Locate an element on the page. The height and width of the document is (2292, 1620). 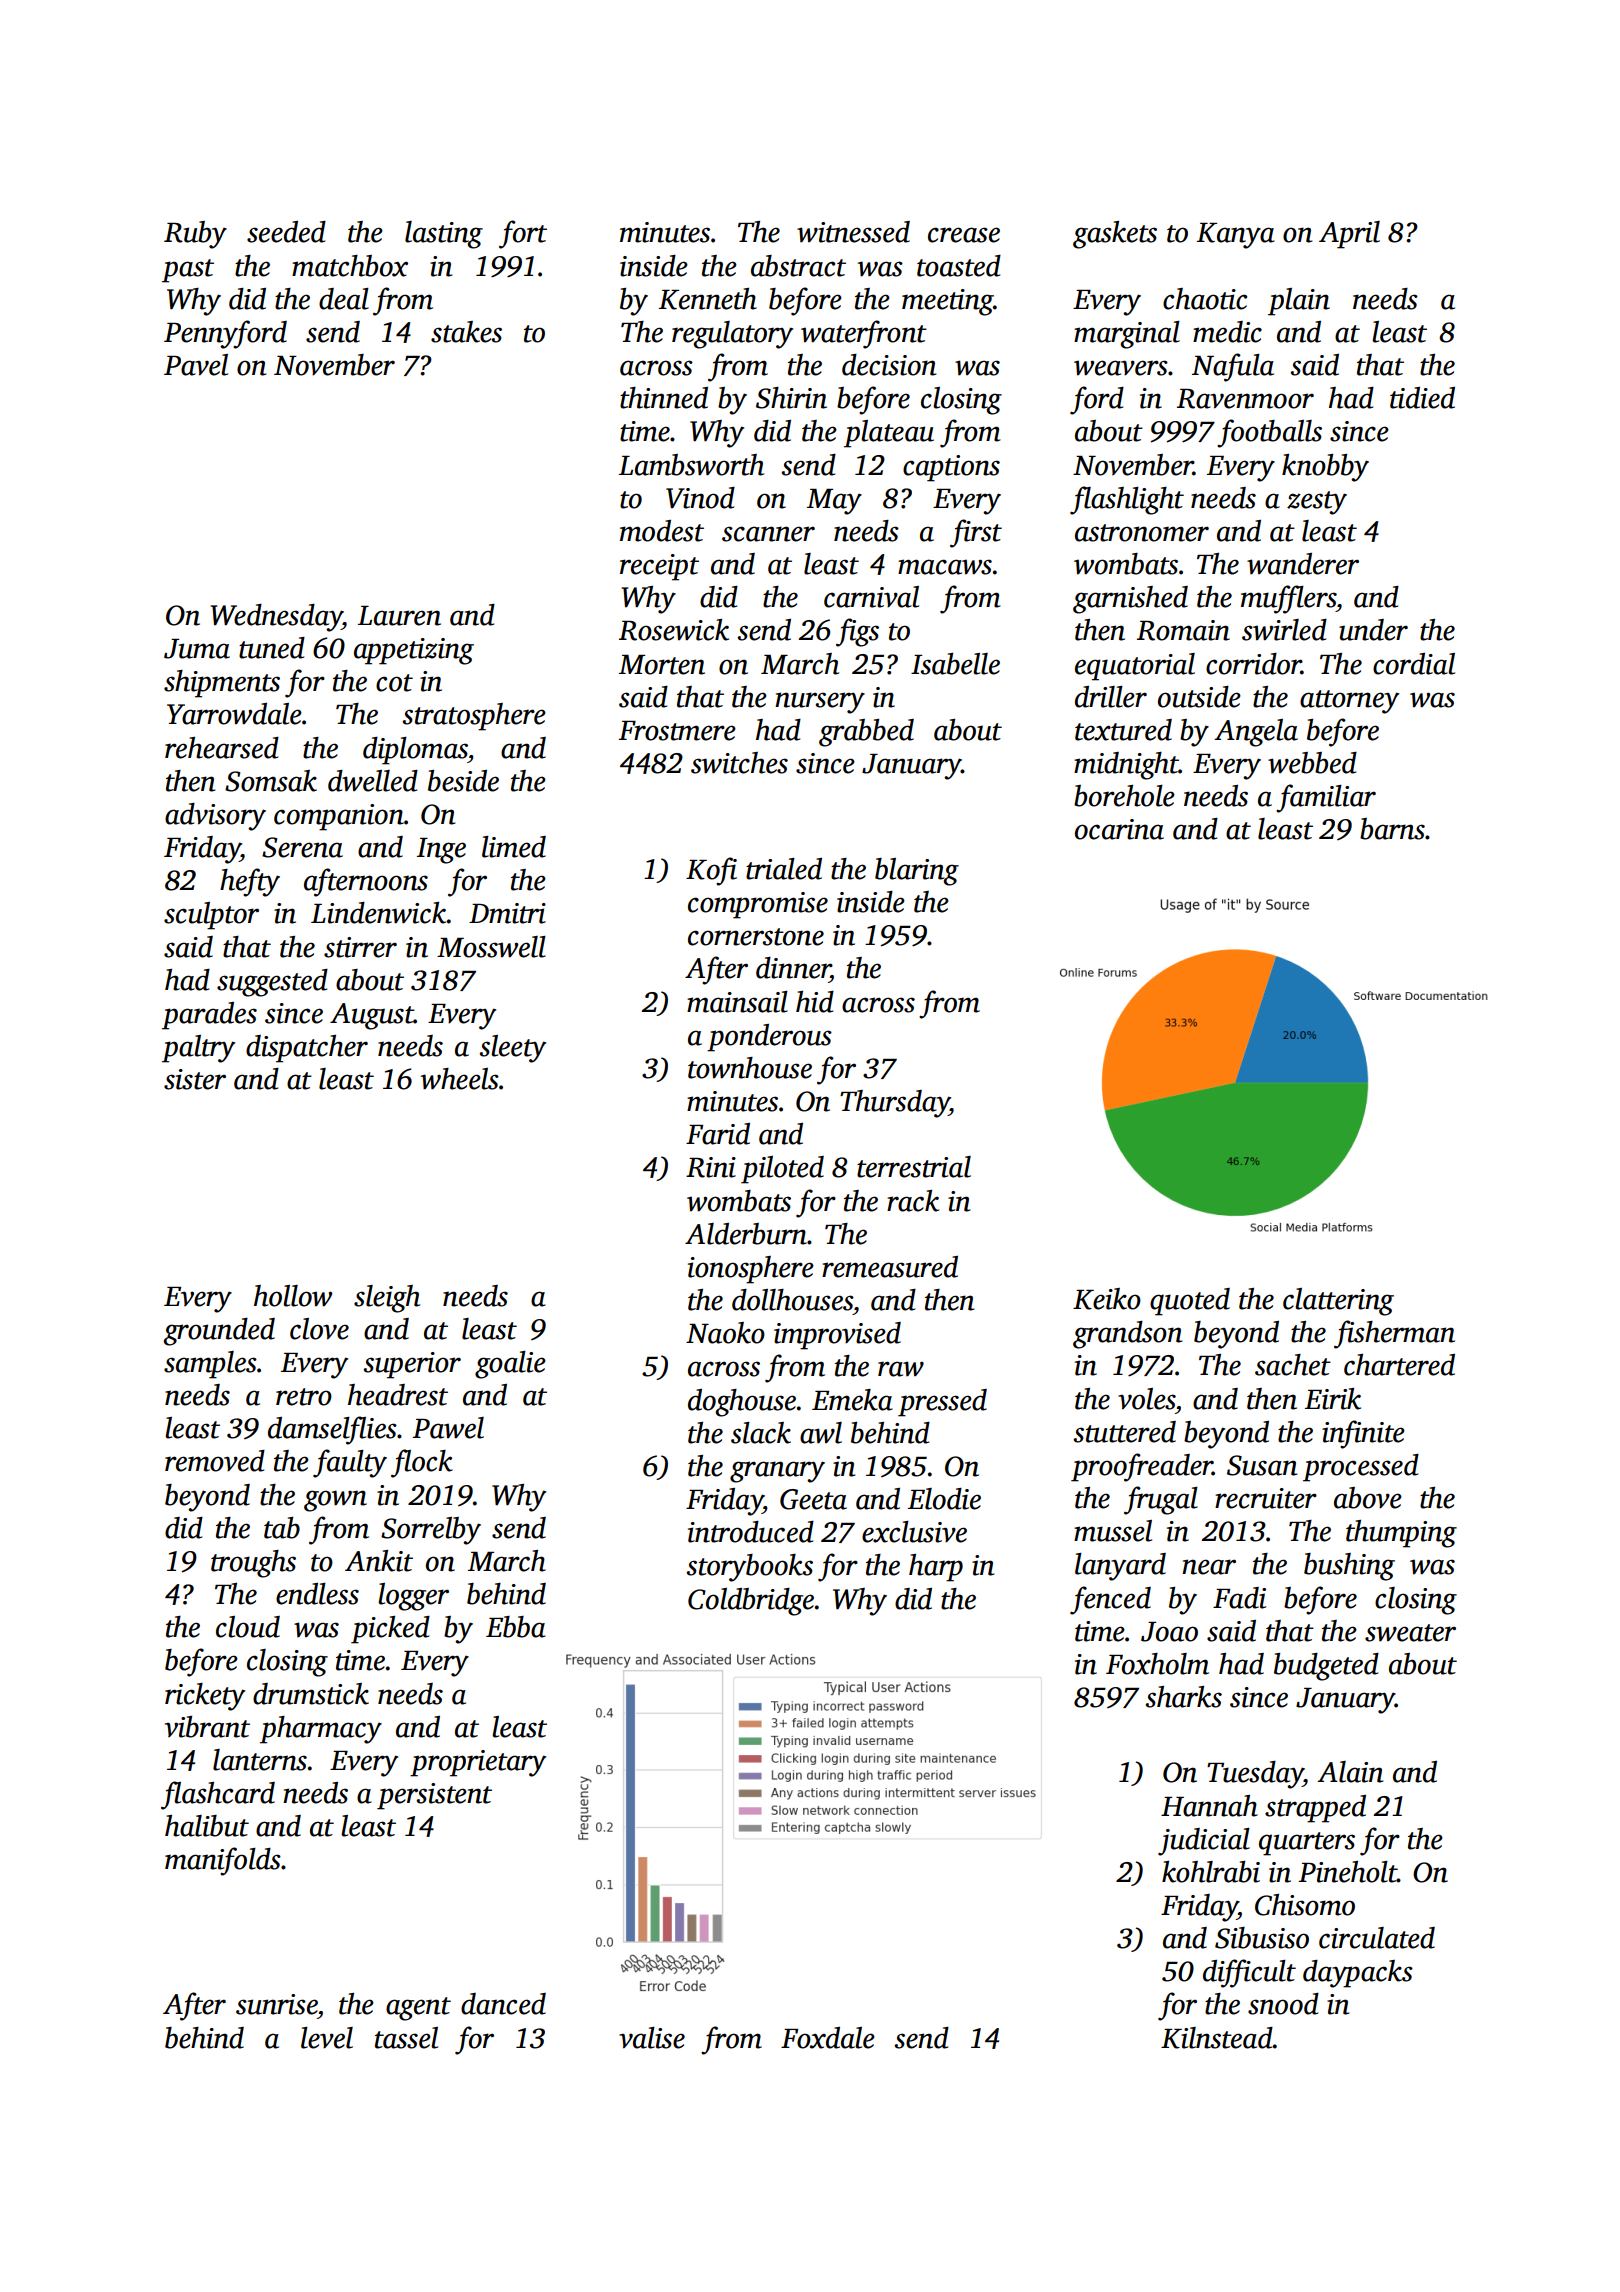
parades is located at coordinates (209, 1016).
